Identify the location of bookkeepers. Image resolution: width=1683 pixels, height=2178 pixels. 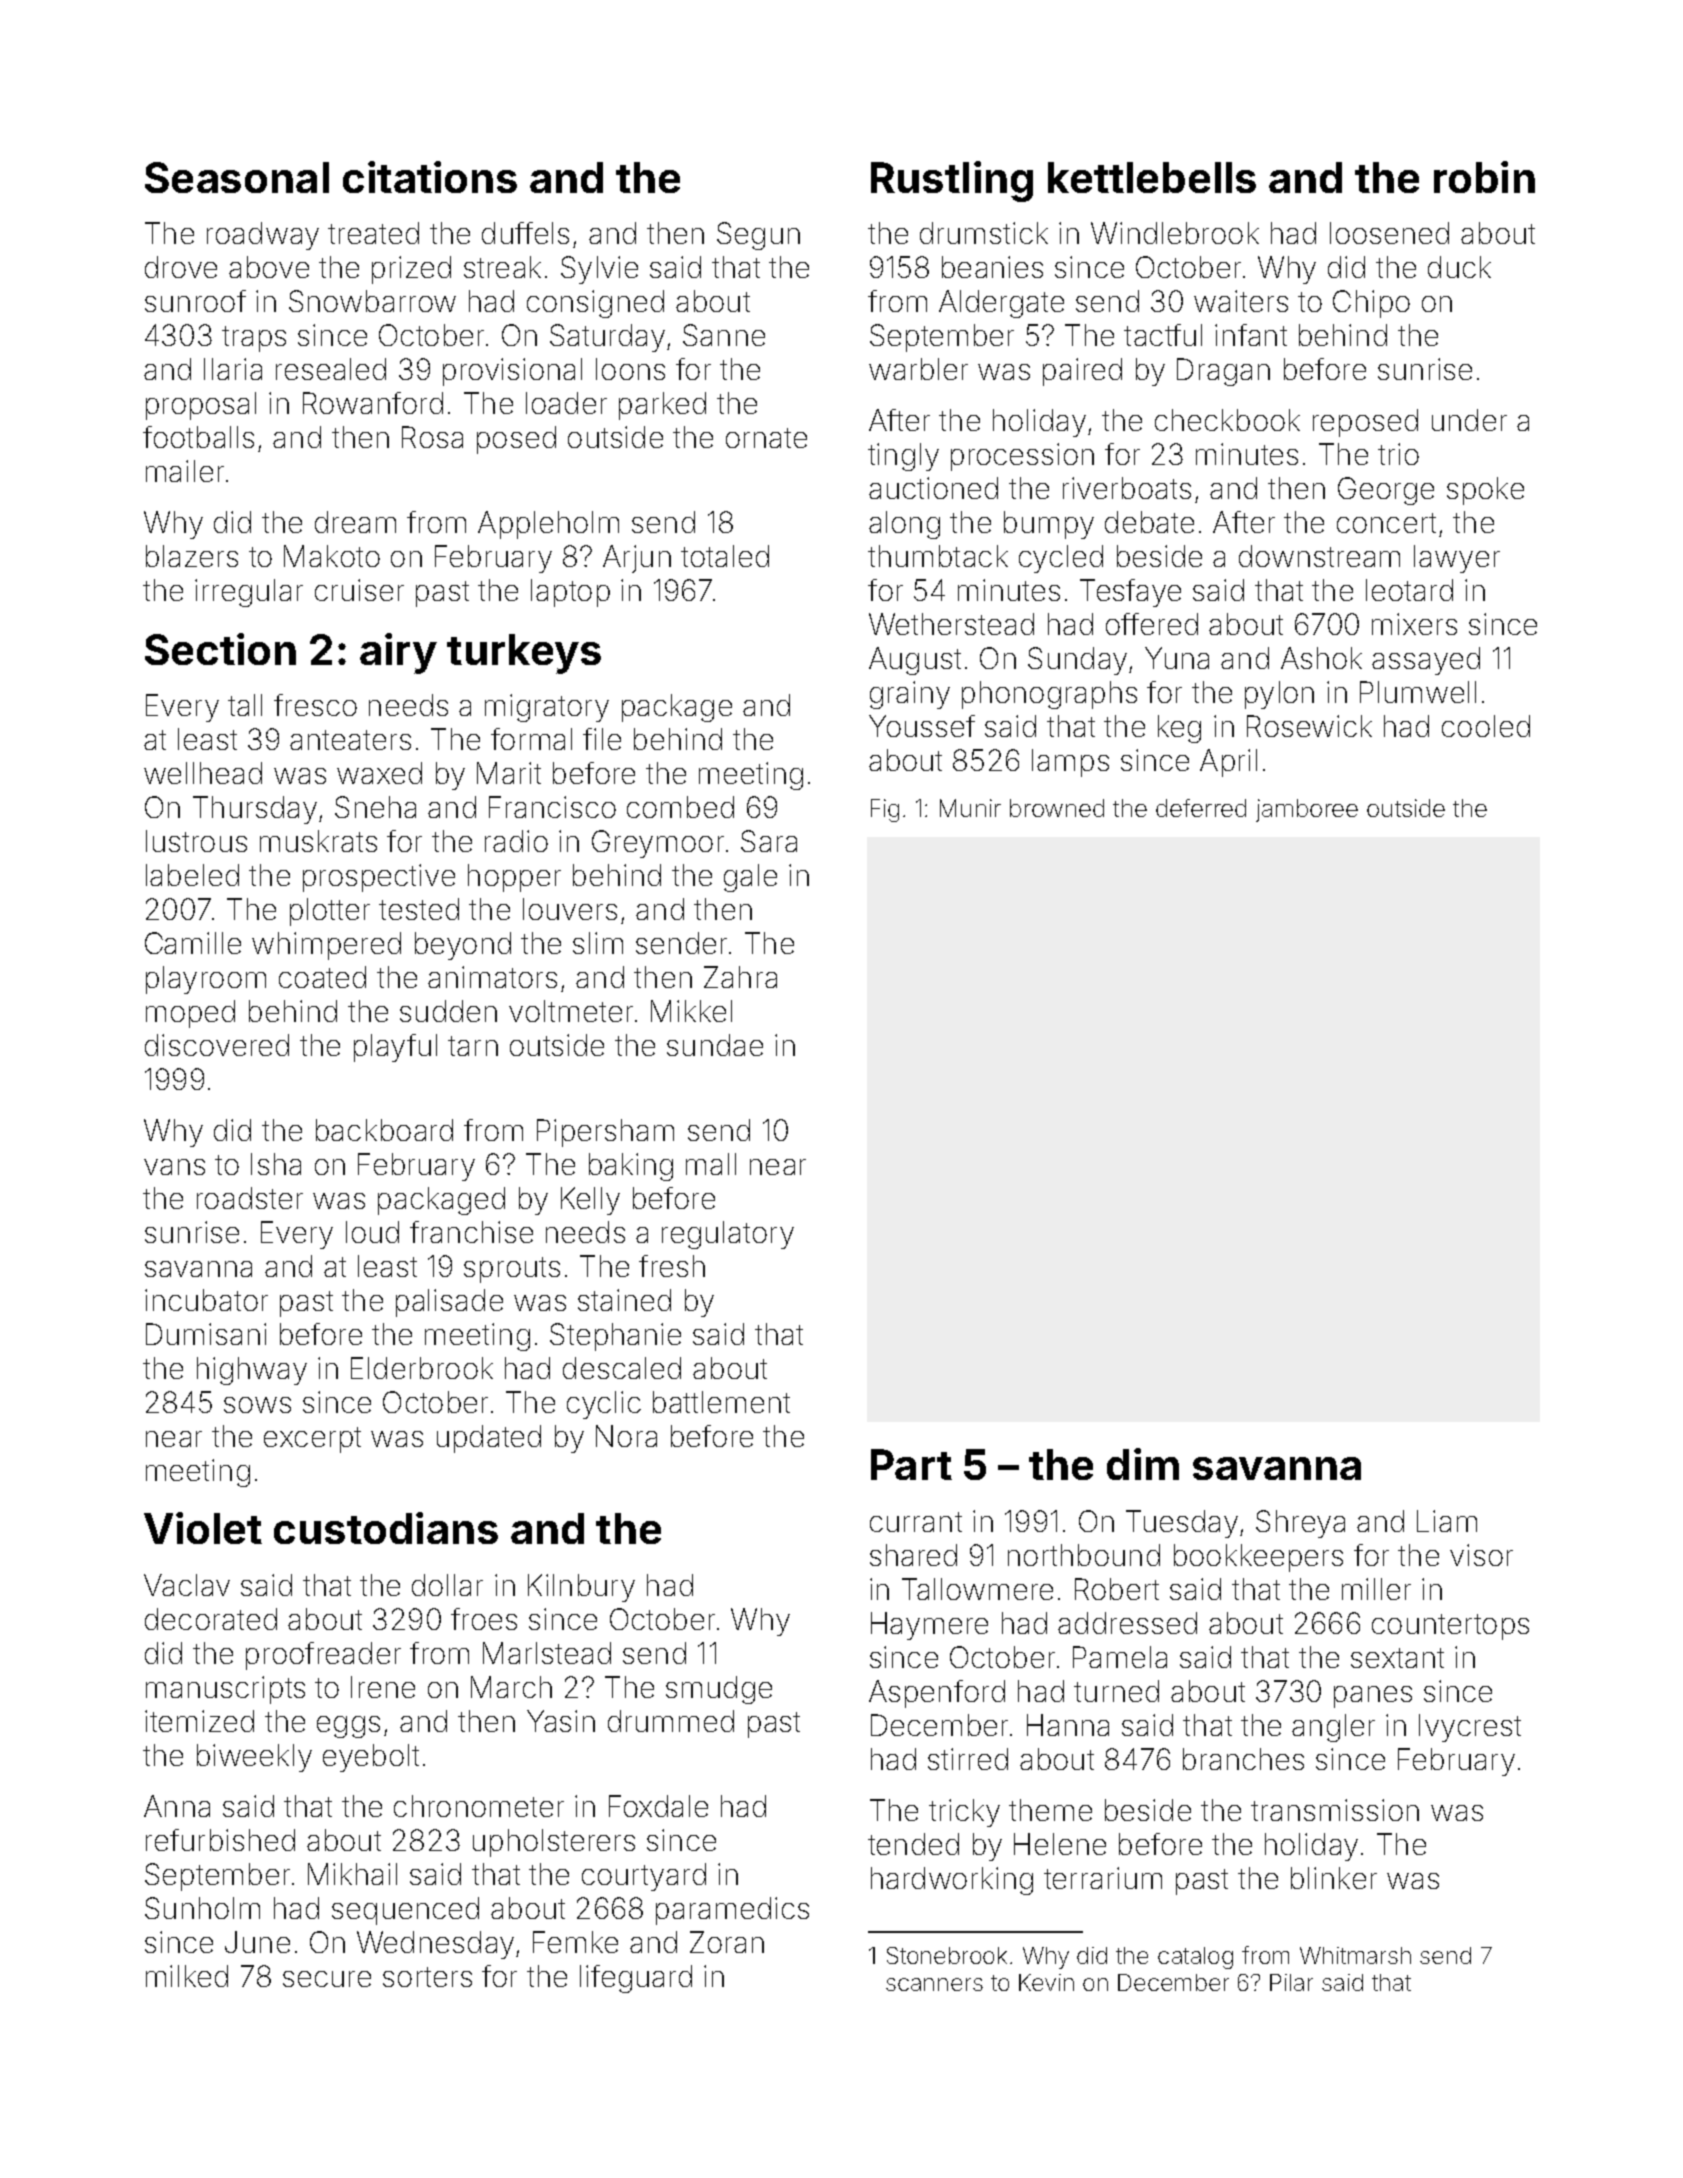
(1258, 1558).
